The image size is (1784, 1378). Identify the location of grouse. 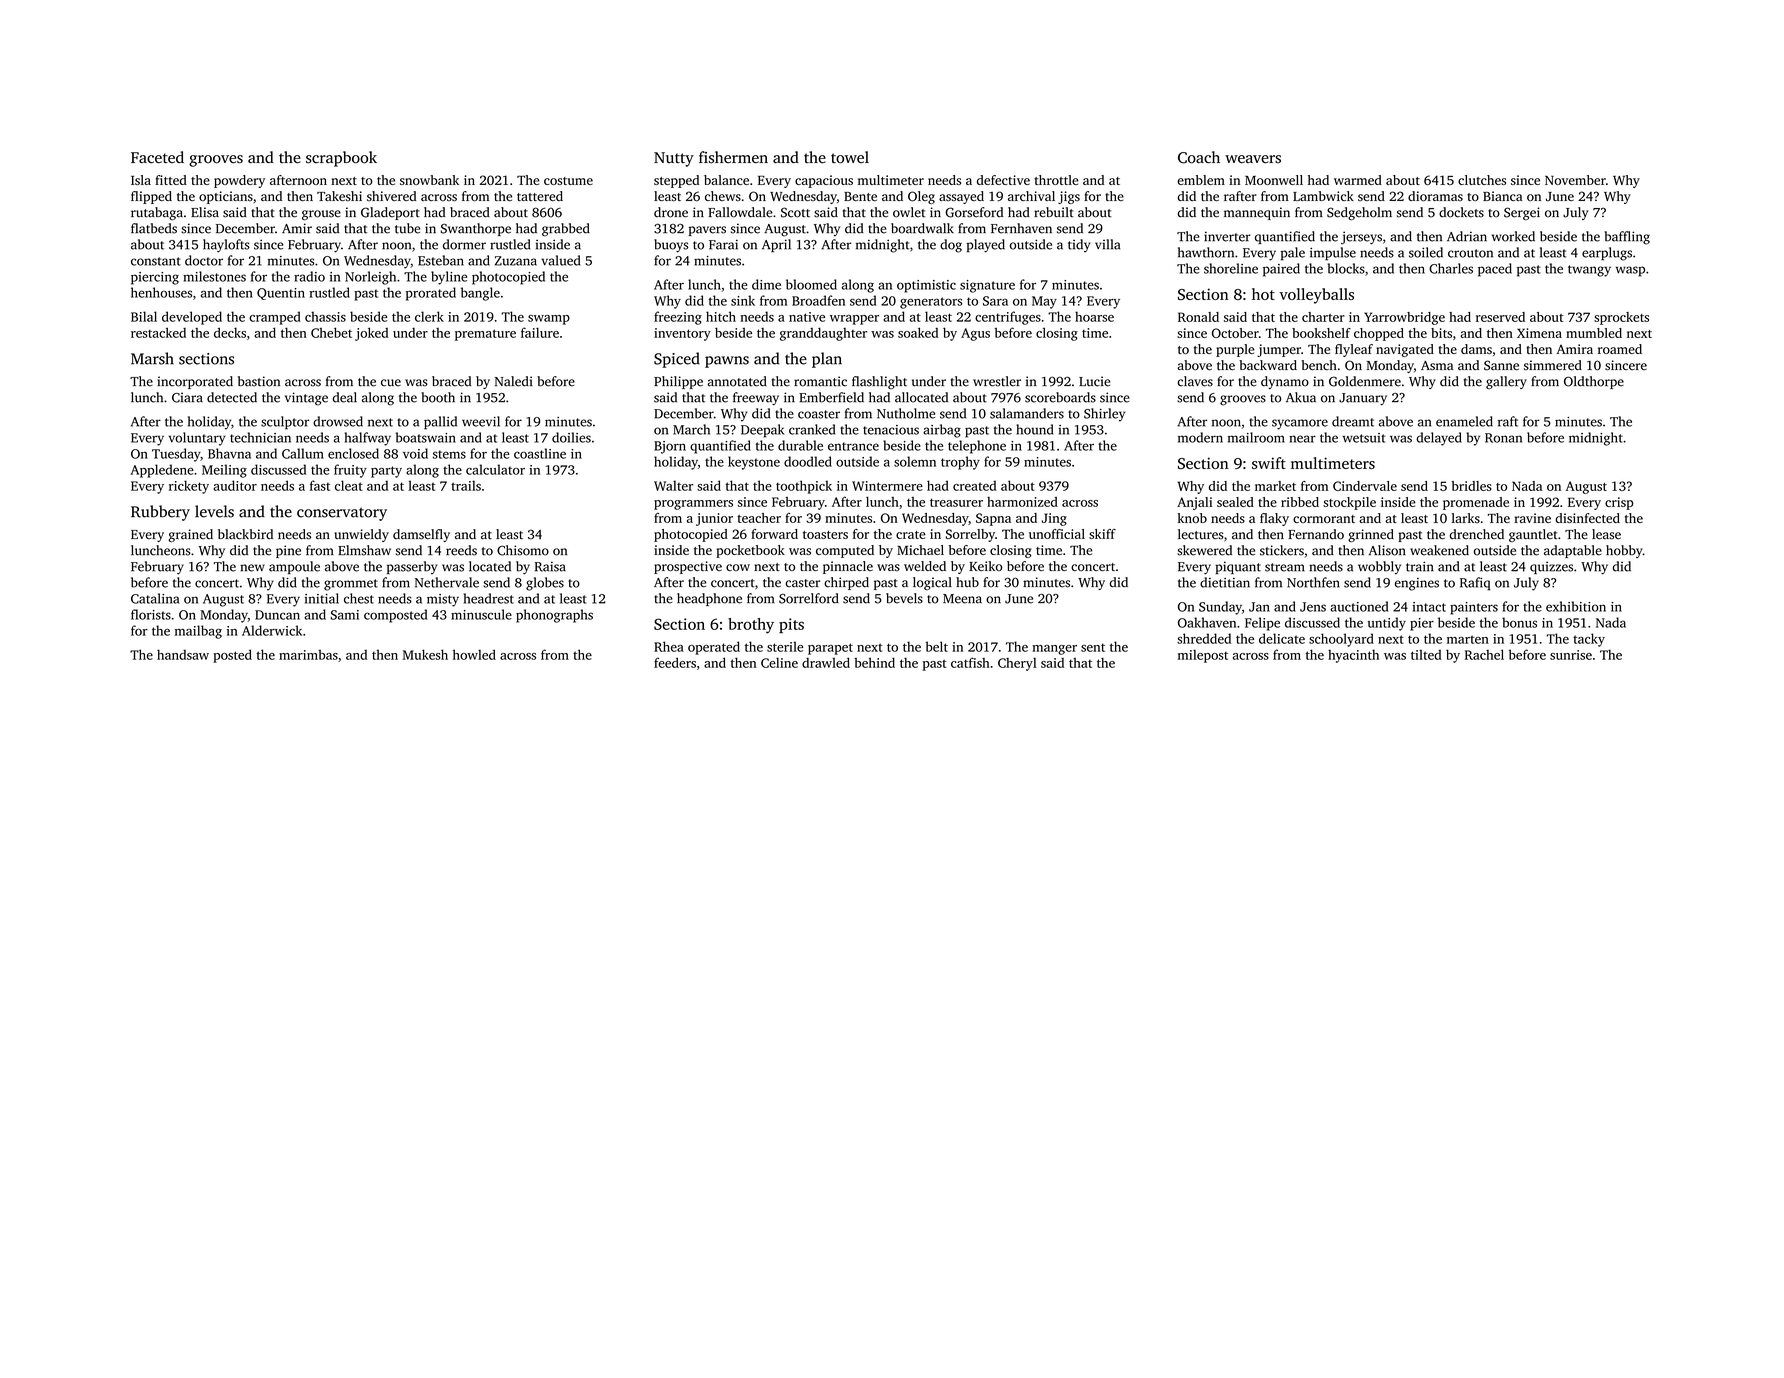
(321, 215).
